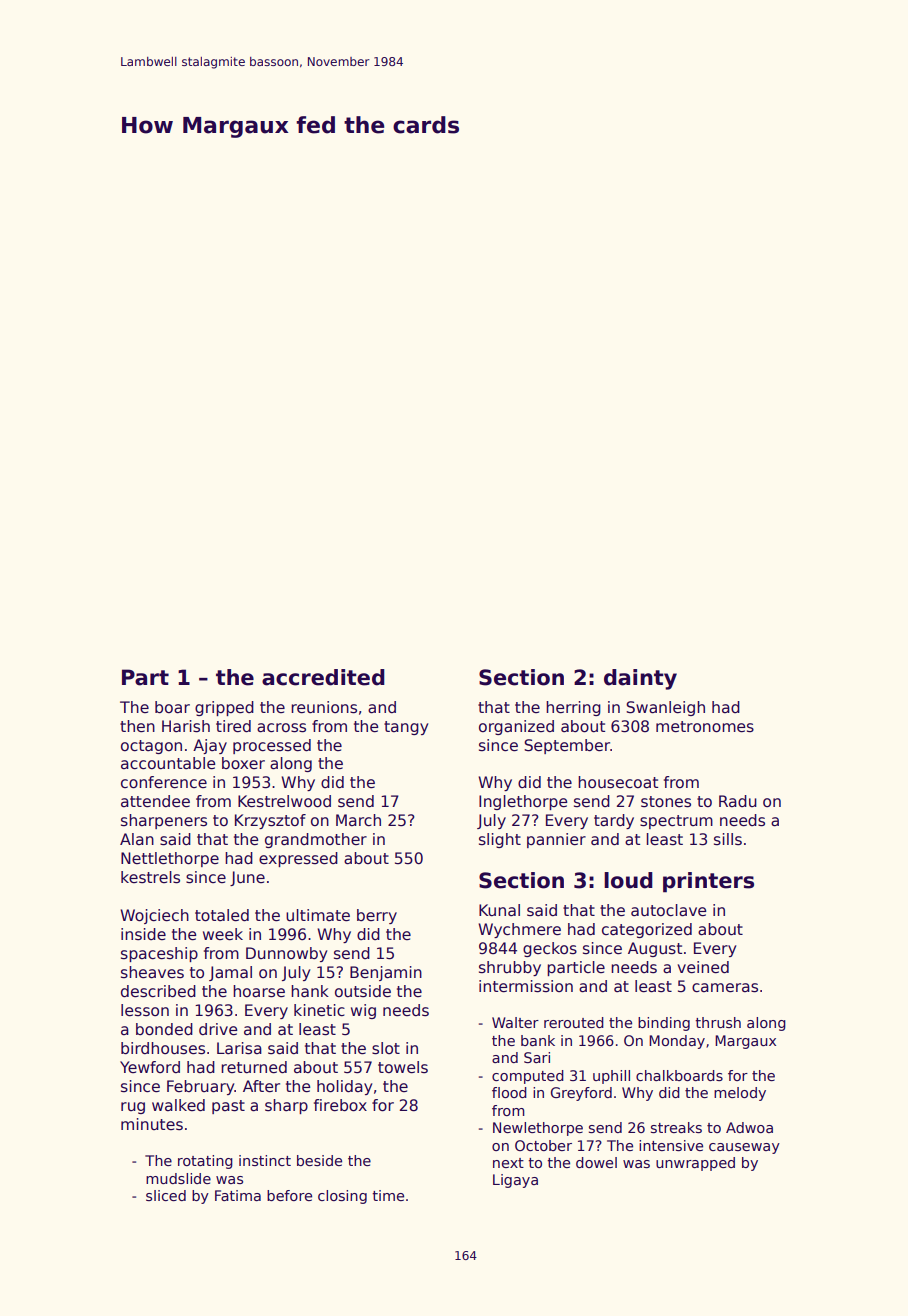 The height and width of the screenshot is (1316, 908). What do you see at coordinates (154, 916) in the screenshot?
I see `Wojciech` at bounding box center [154, 916].
